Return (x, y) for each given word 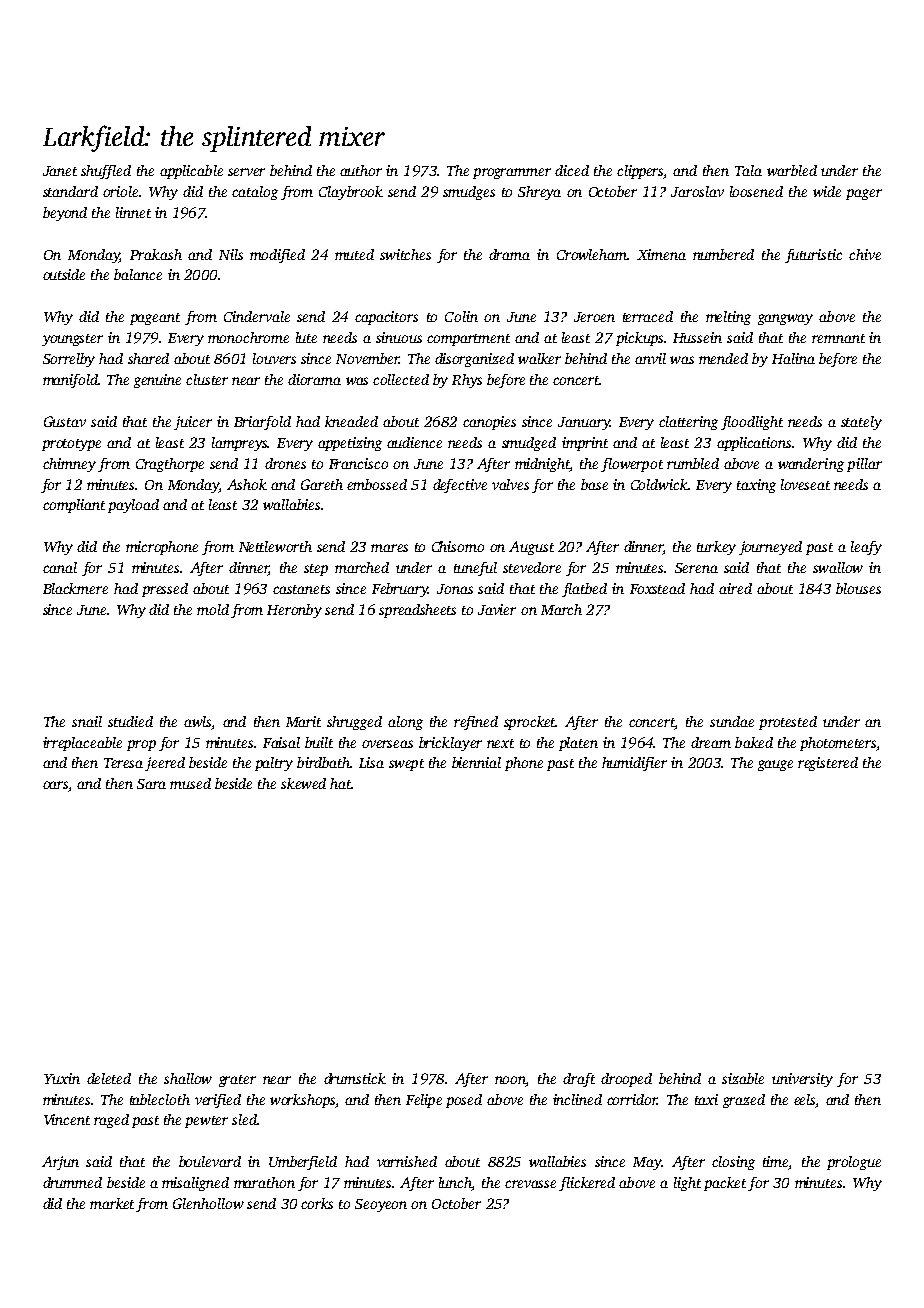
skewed (303, 783)
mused (190, 783)
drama (509, 254)
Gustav (65, 421)
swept (406, 765)
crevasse (530, 1184)
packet (725, 1184)
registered (828, 764)
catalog (255, 193)
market (112, 1203)
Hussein (697, 337)
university (802, 1080)
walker (539, 358)
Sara (151, 784)
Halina (793, 358)
